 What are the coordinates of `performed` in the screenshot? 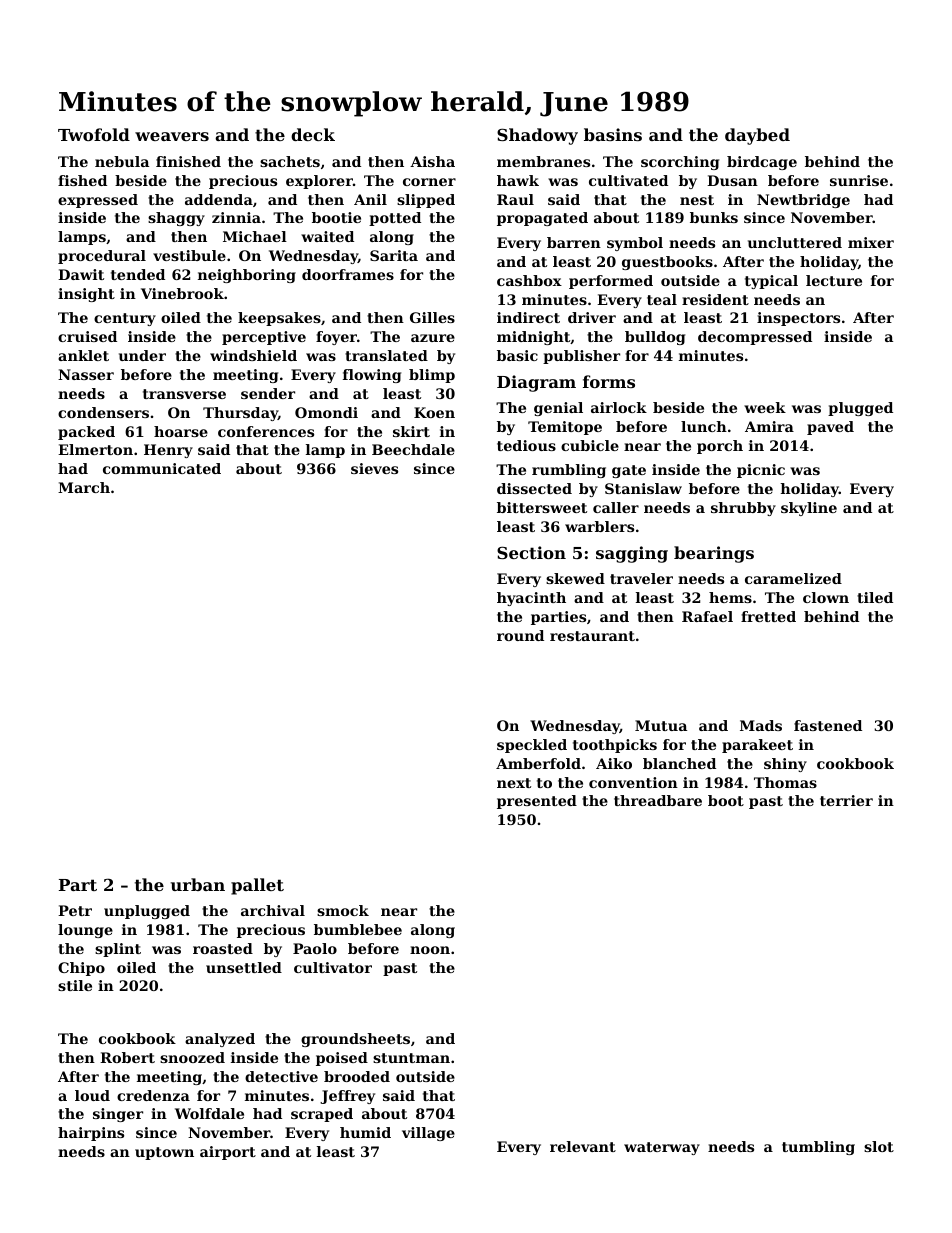 It's located at (611, 282).
